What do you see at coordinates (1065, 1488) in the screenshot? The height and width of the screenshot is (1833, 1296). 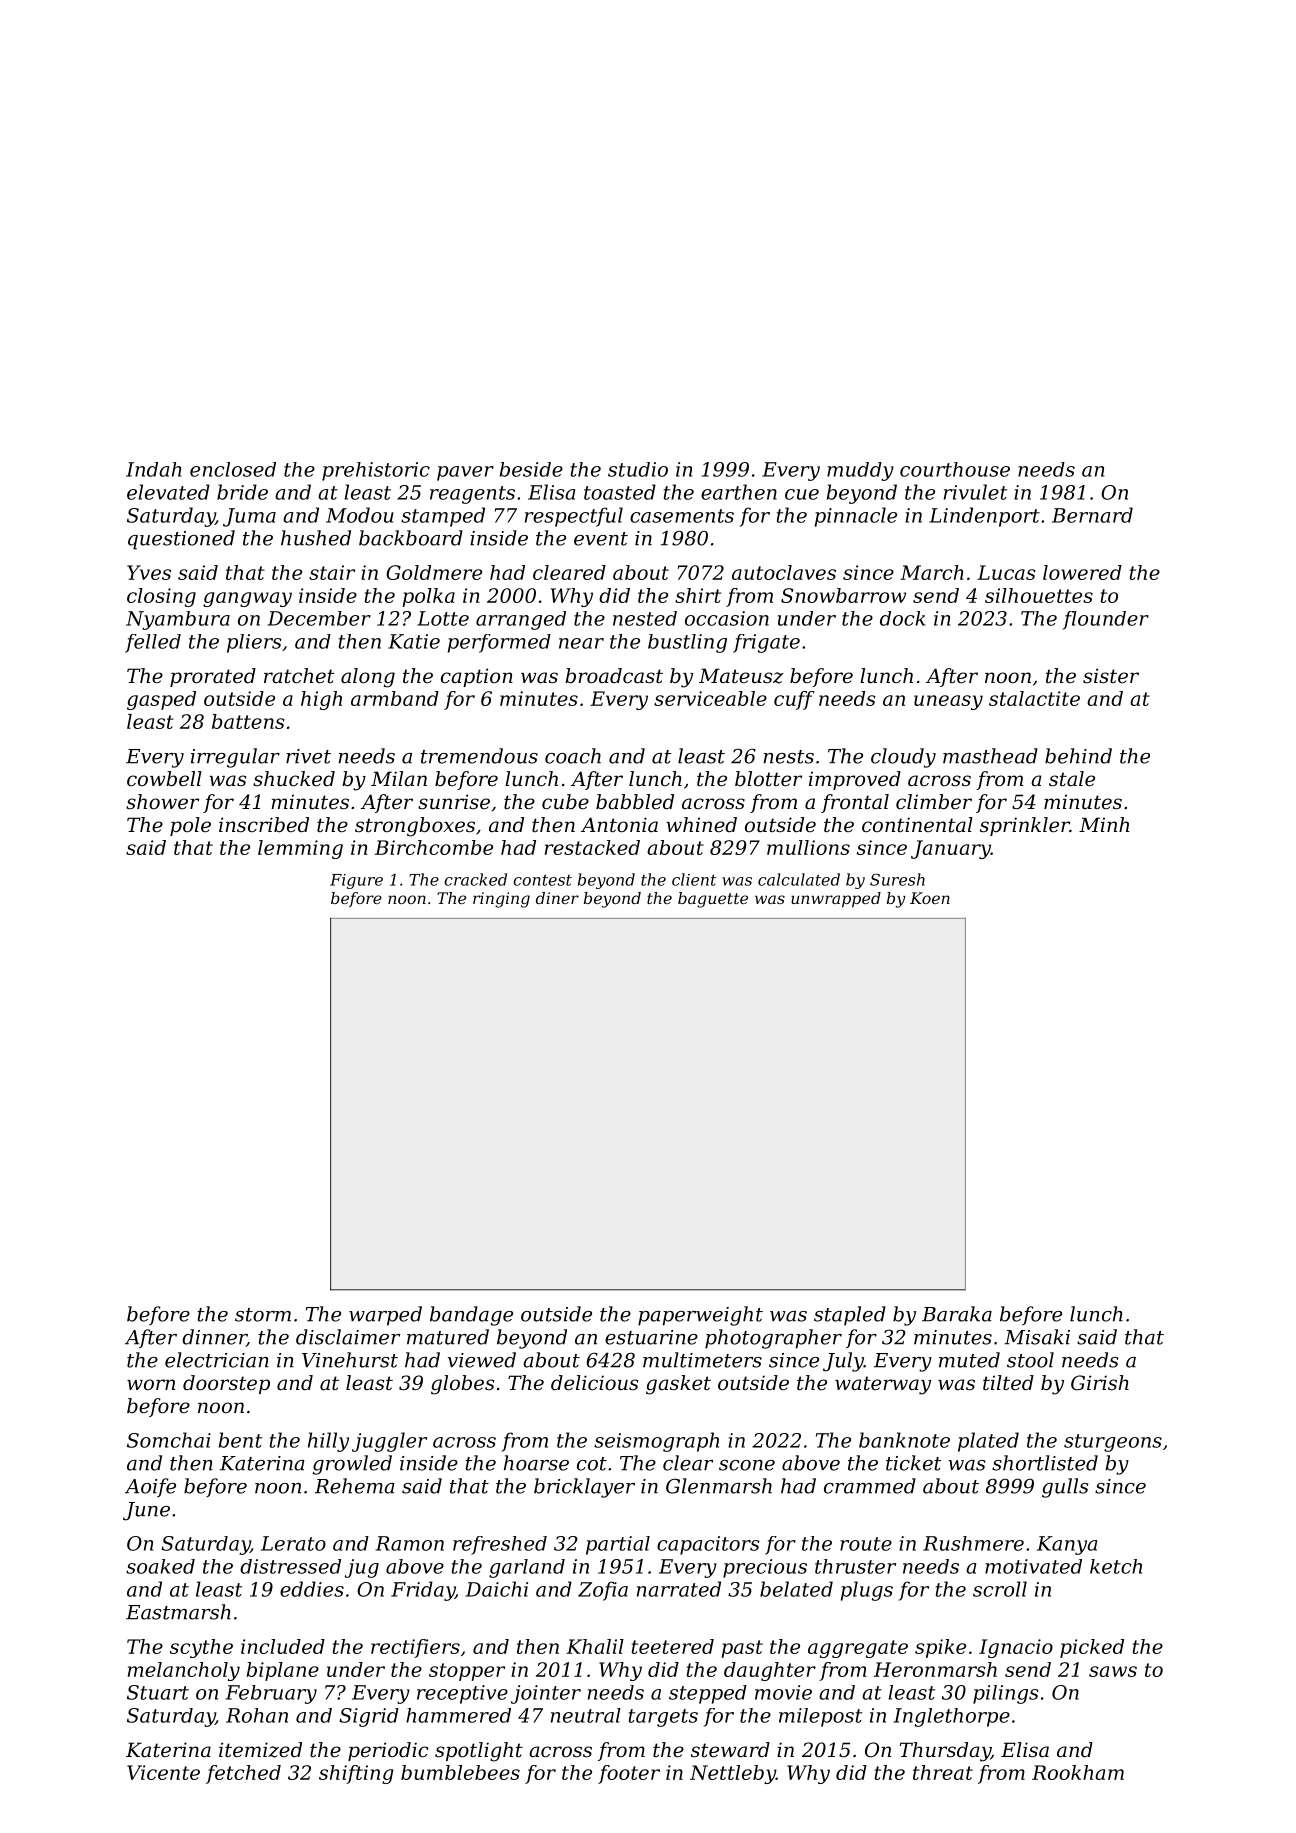 I see `gulls` at bounding box center [1065, 1488].
